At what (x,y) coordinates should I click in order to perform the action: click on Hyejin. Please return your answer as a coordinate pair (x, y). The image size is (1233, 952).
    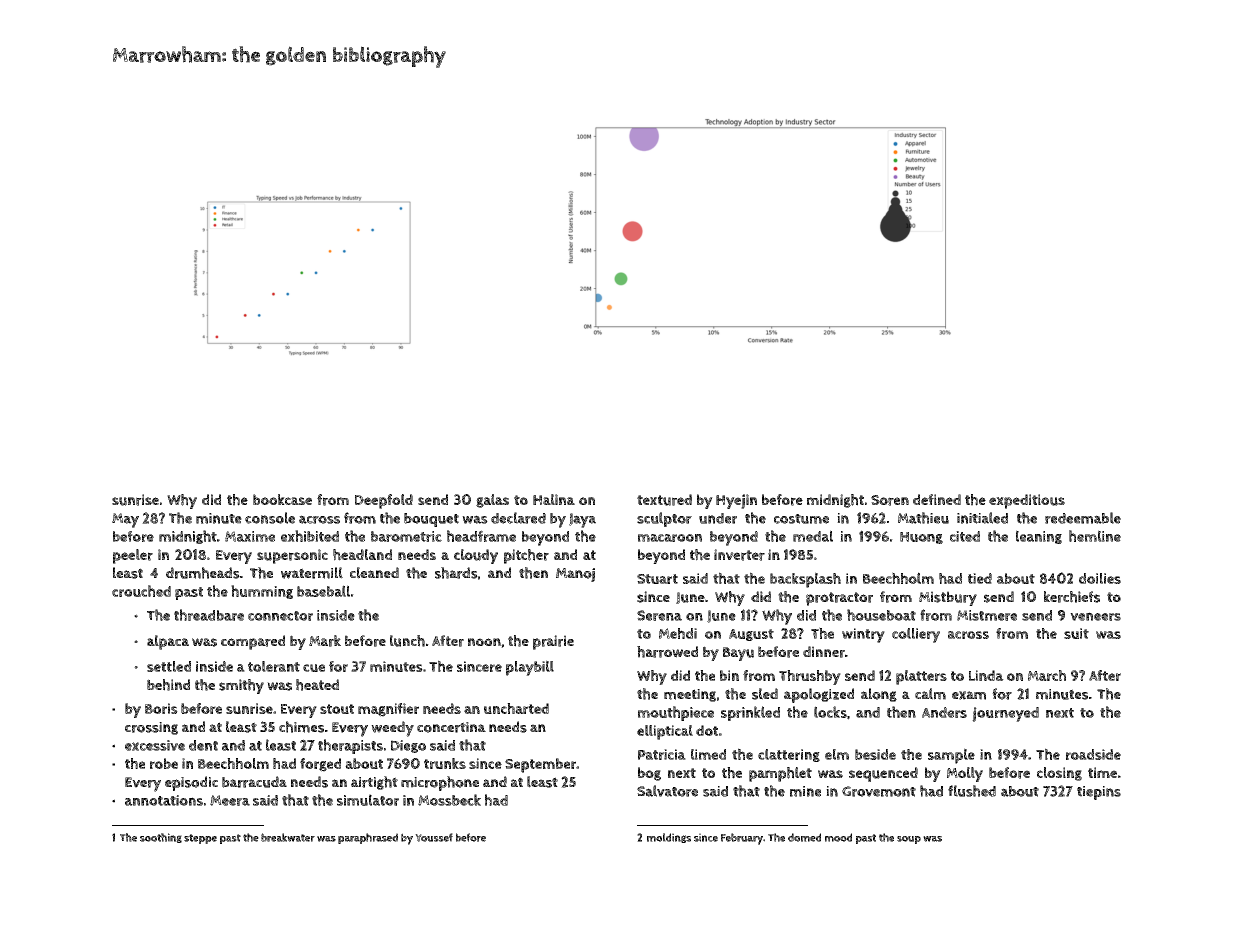
    Looking at the image, I should click on (736, 501).
